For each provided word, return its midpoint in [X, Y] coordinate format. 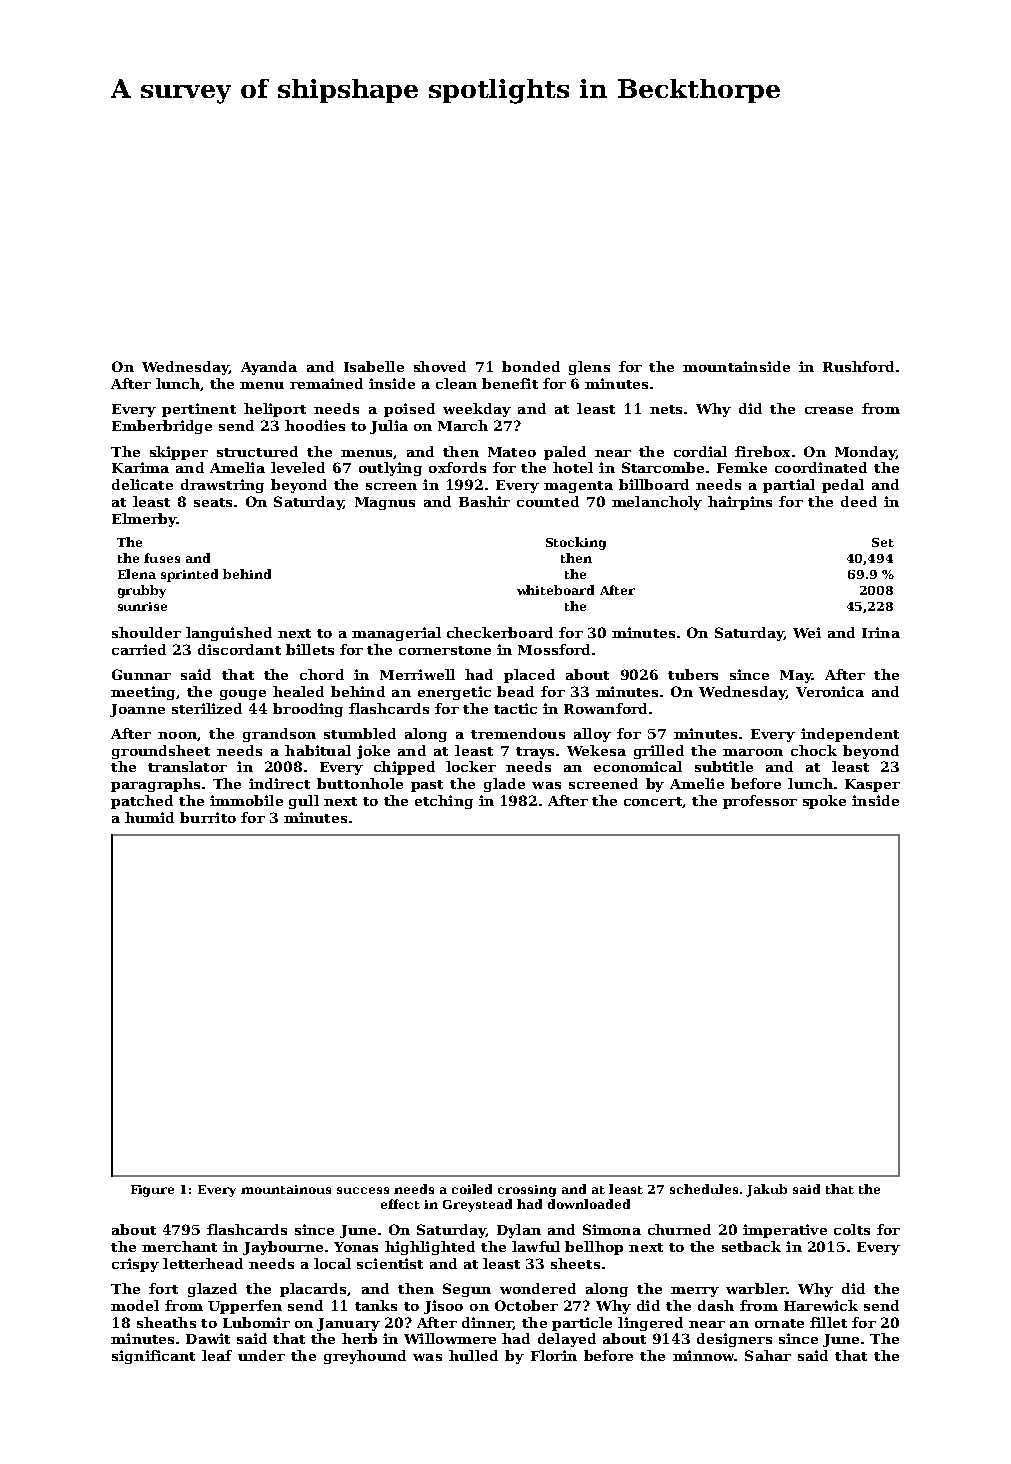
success [363, 1190]
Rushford [858, 366]
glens [589, 368]
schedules [704, 1189]
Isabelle [374, 366]
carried [139, 649]
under [261, 1355]
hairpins [740, 503]
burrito [208, 817]
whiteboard [555, 590]
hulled [473, 1355]
